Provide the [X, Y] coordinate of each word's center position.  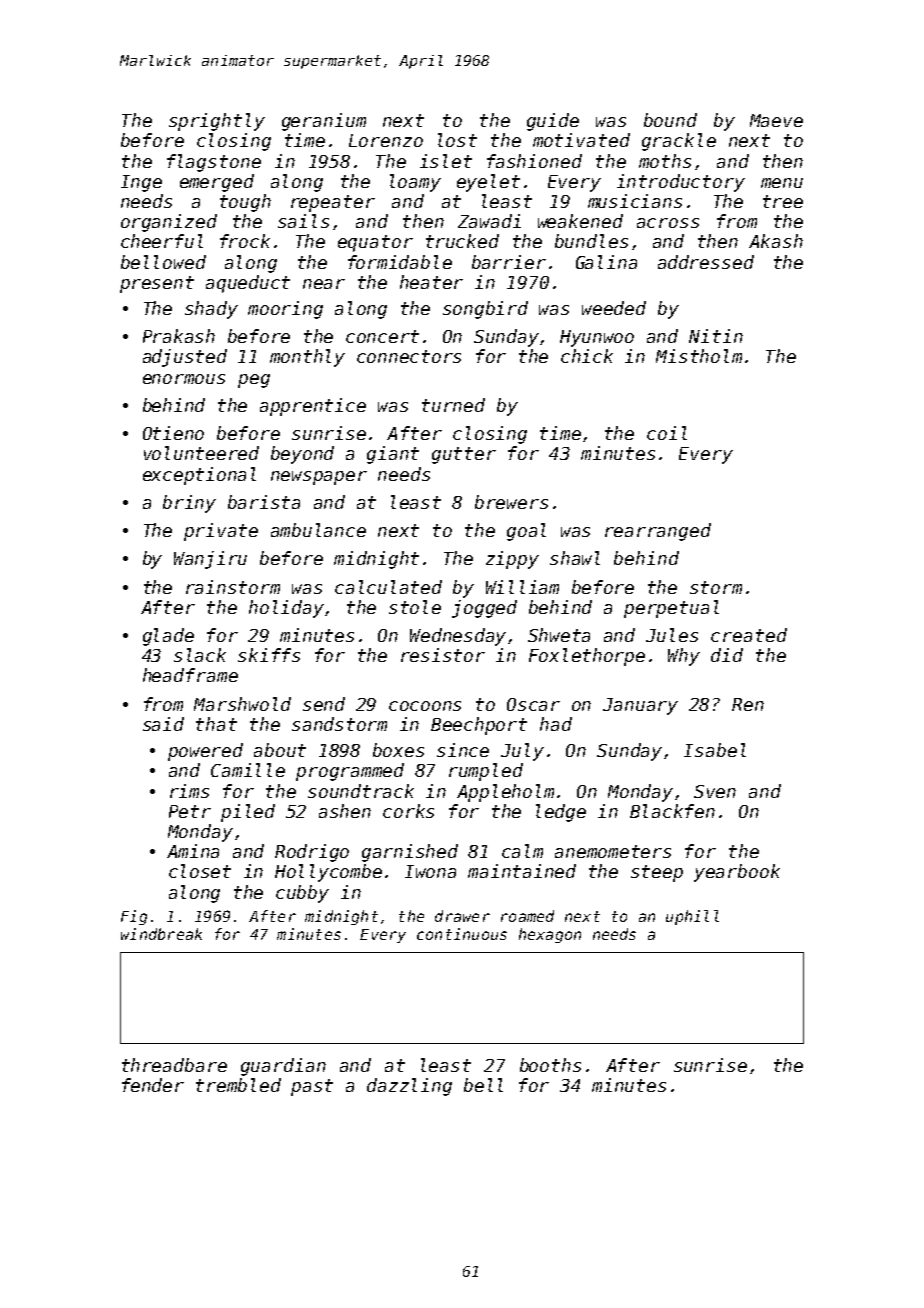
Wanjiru [210, 560]
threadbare [174, 1065]
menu [782, 183]
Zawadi [489, 221]
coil [667, 433]
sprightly [217, 122]
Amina [193, 851]
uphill [692, 917]
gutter [464, 455]
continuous [462, 934]
